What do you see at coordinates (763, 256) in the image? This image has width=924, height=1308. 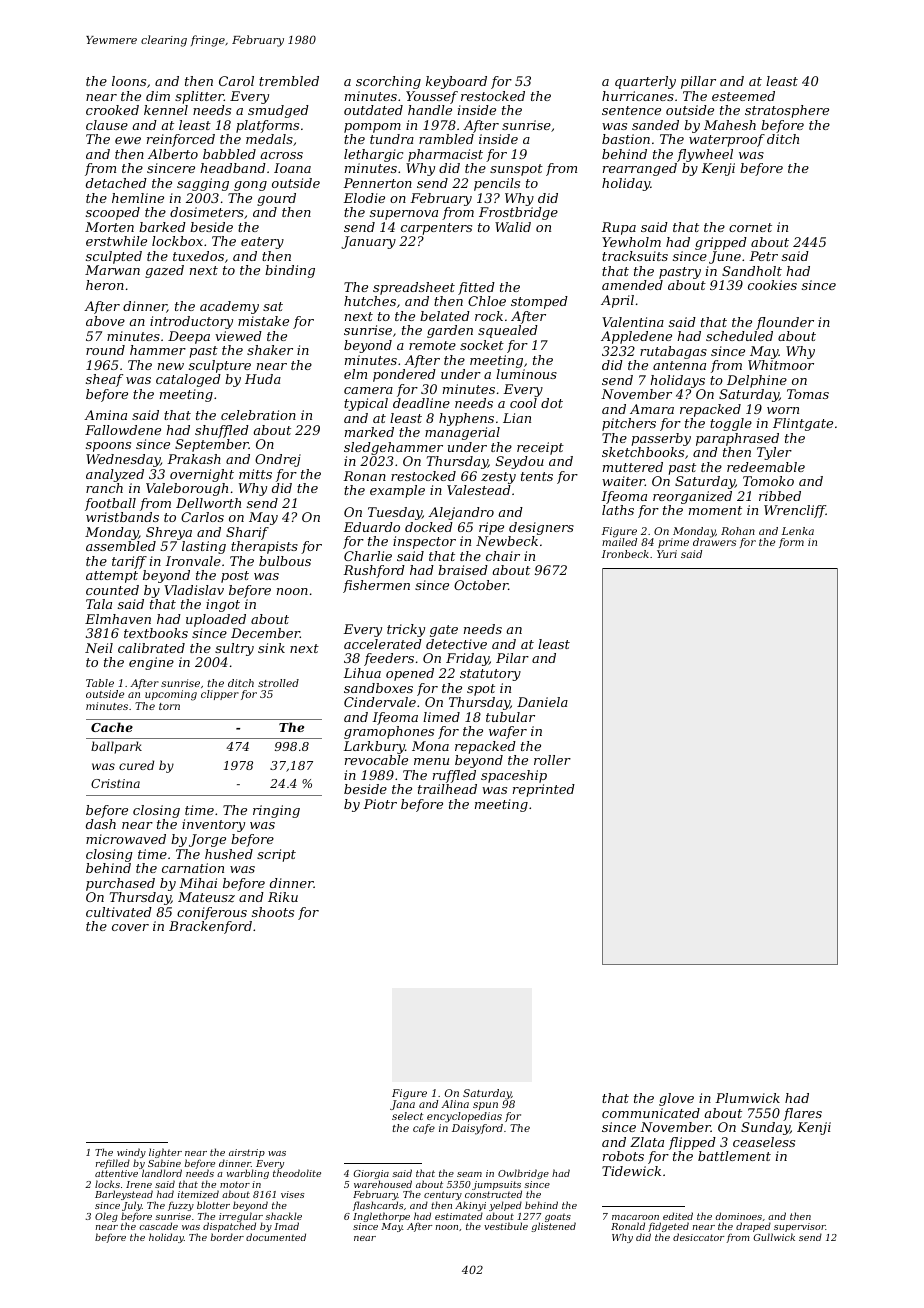 I see `Petr` at bounding box center [763, 256].
